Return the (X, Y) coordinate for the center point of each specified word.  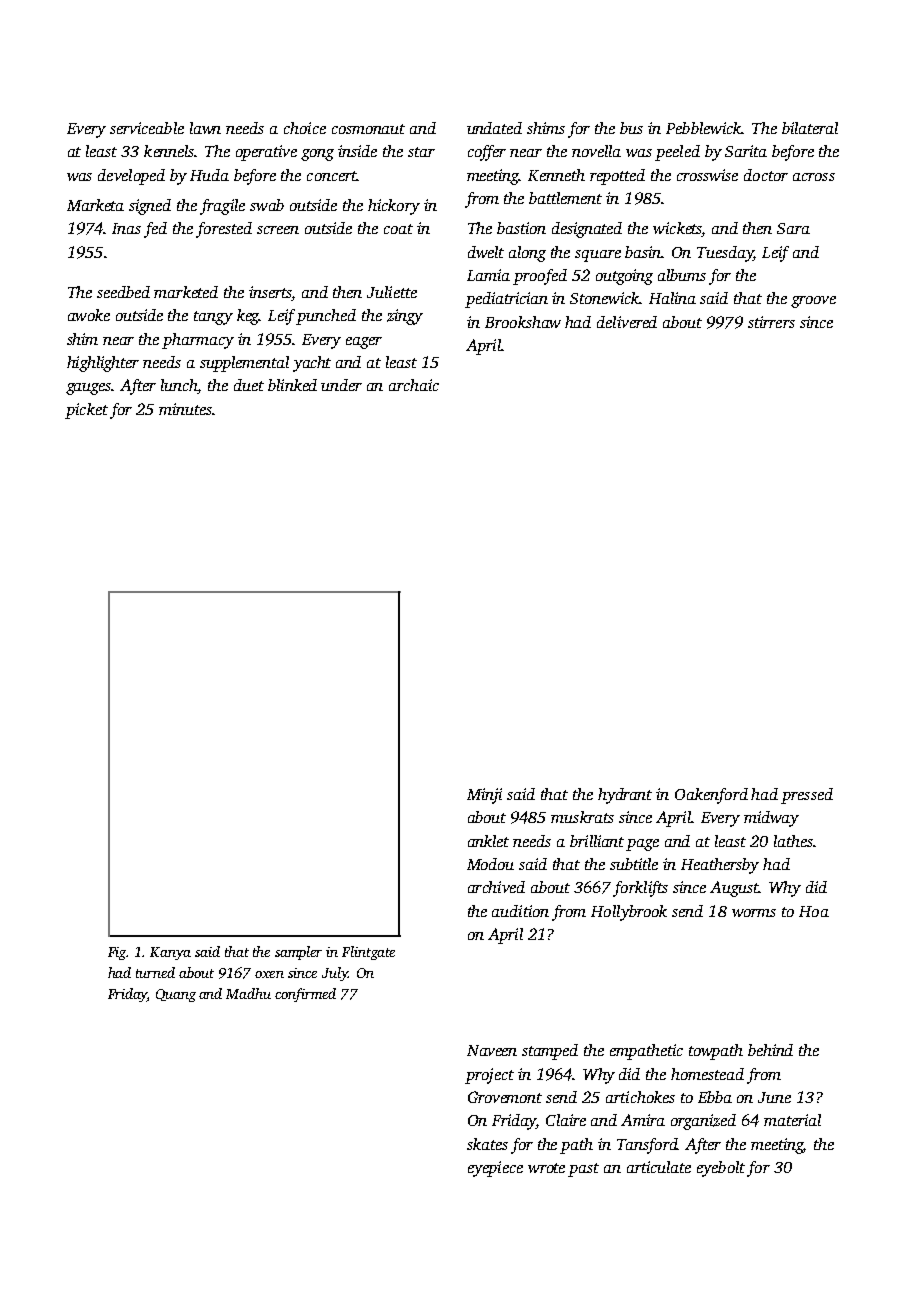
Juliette (392, 292)
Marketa (95, 205)
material (792, 1120)
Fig (117, 953)
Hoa (814, 911)
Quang (176, 995)
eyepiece (495, 1169)
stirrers (771, 322)
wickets (677, 229)
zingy (405, 317)
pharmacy (198, 341)
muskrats (582, 817)
